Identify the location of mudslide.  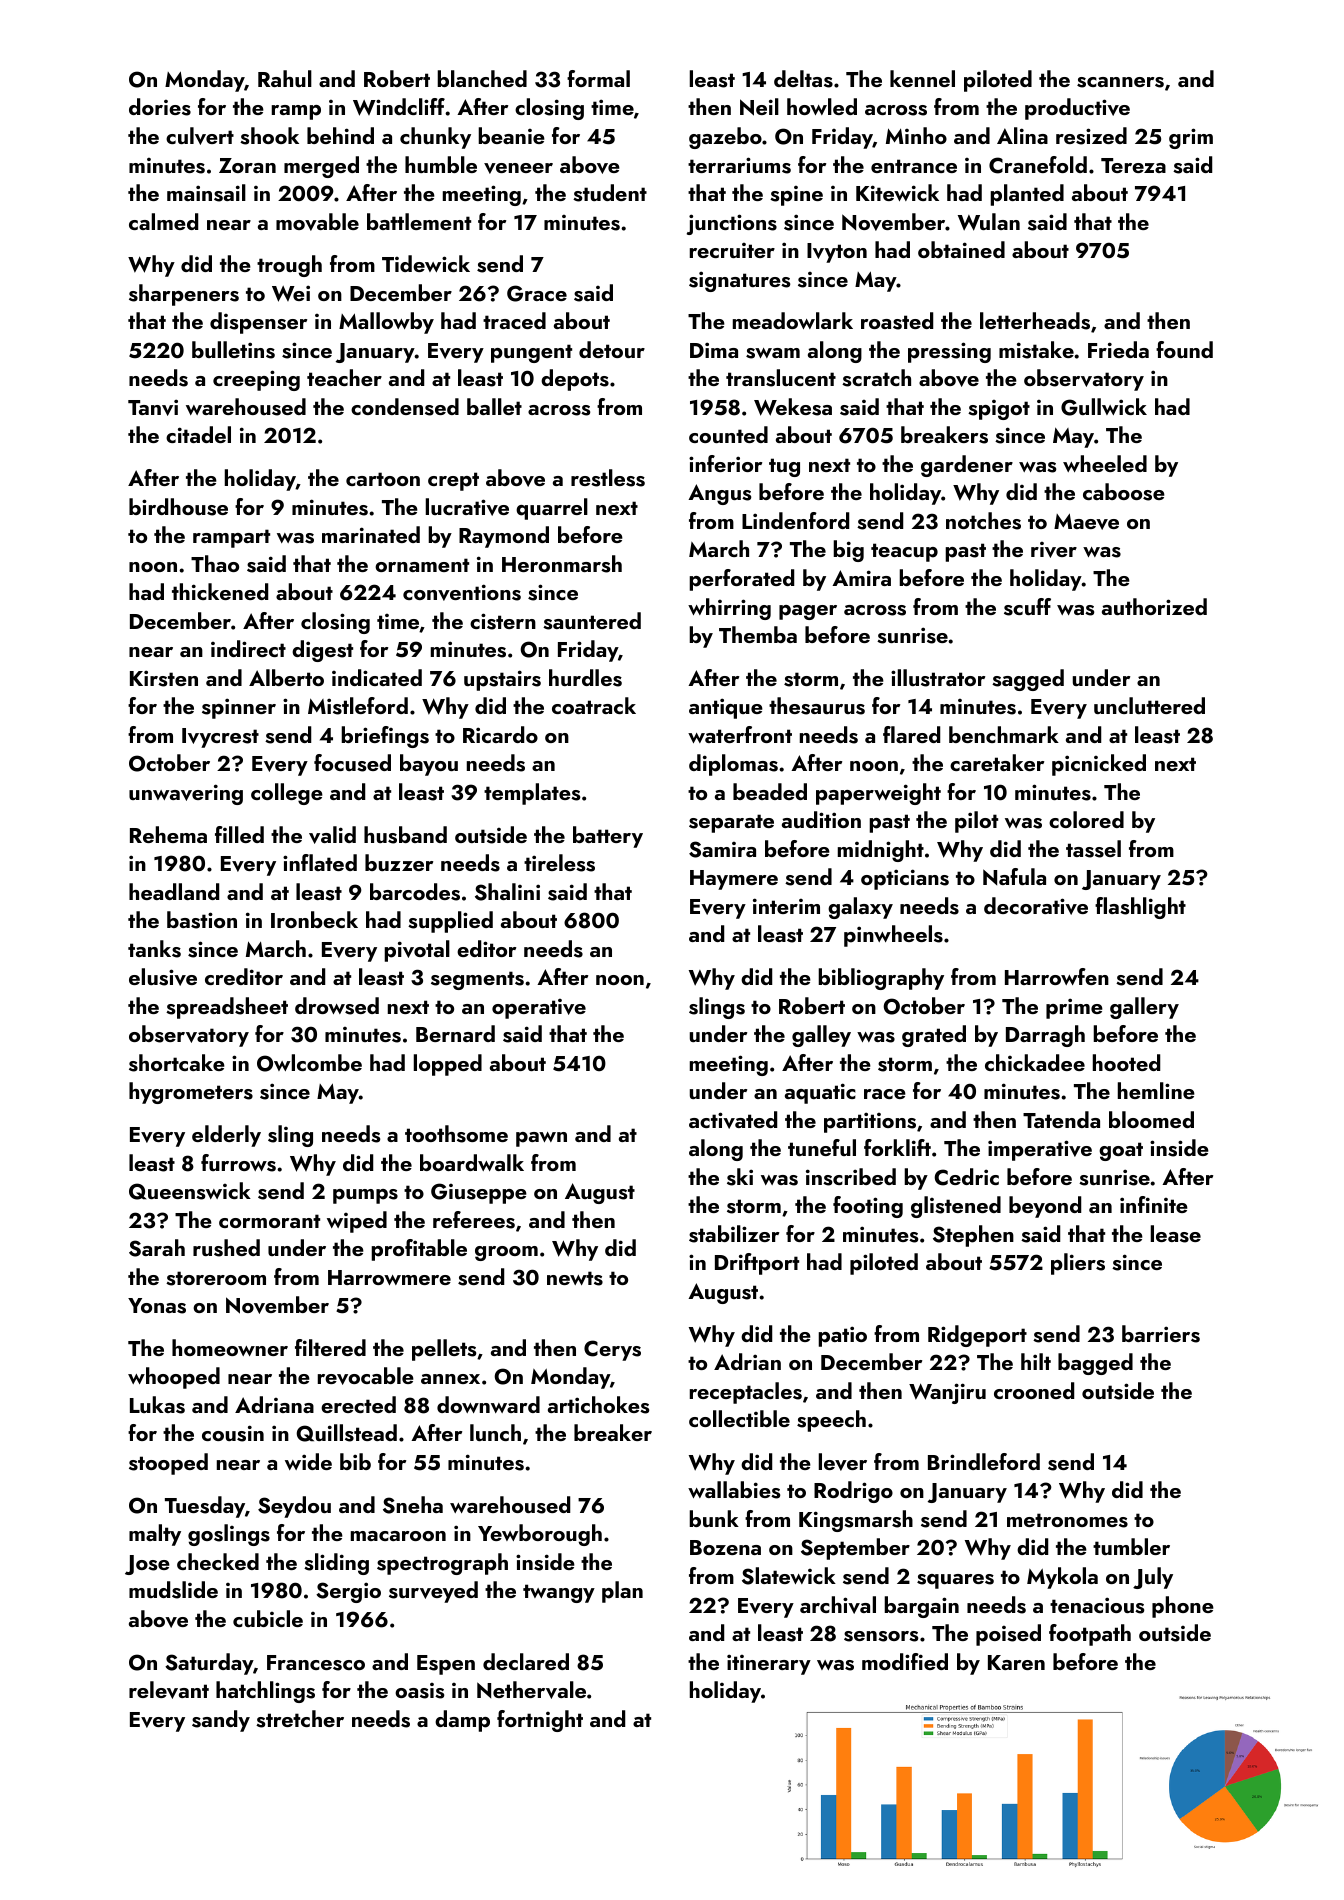
(173, 1590).
